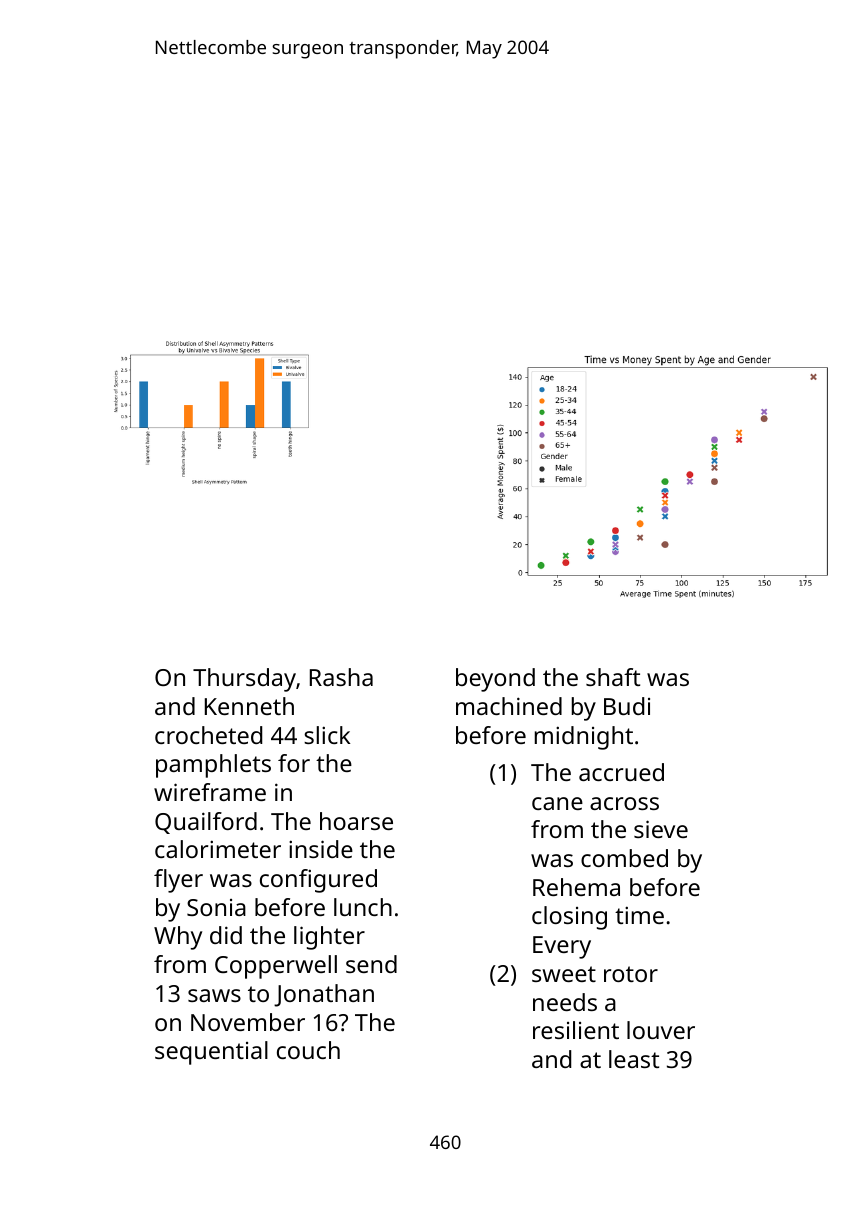 This image has height=1218, width=859. I want to click on Rasha, so click(341, 677).
